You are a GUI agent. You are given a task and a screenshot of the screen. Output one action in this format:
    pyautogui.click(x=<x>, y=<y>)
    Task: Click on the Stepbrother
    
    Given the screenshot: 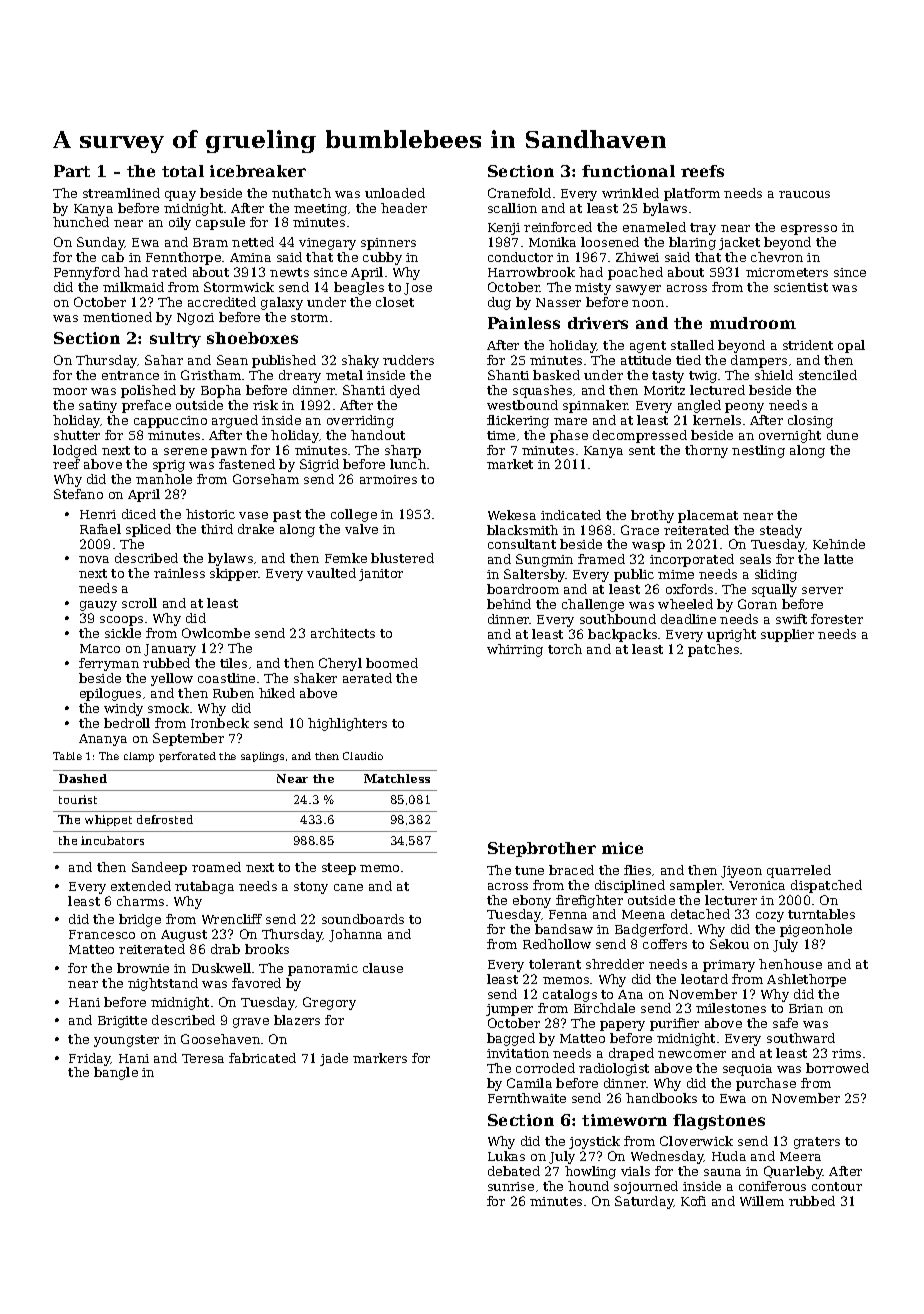 What is the action you would take?
    pyautogui.click(x=542, y=849)
